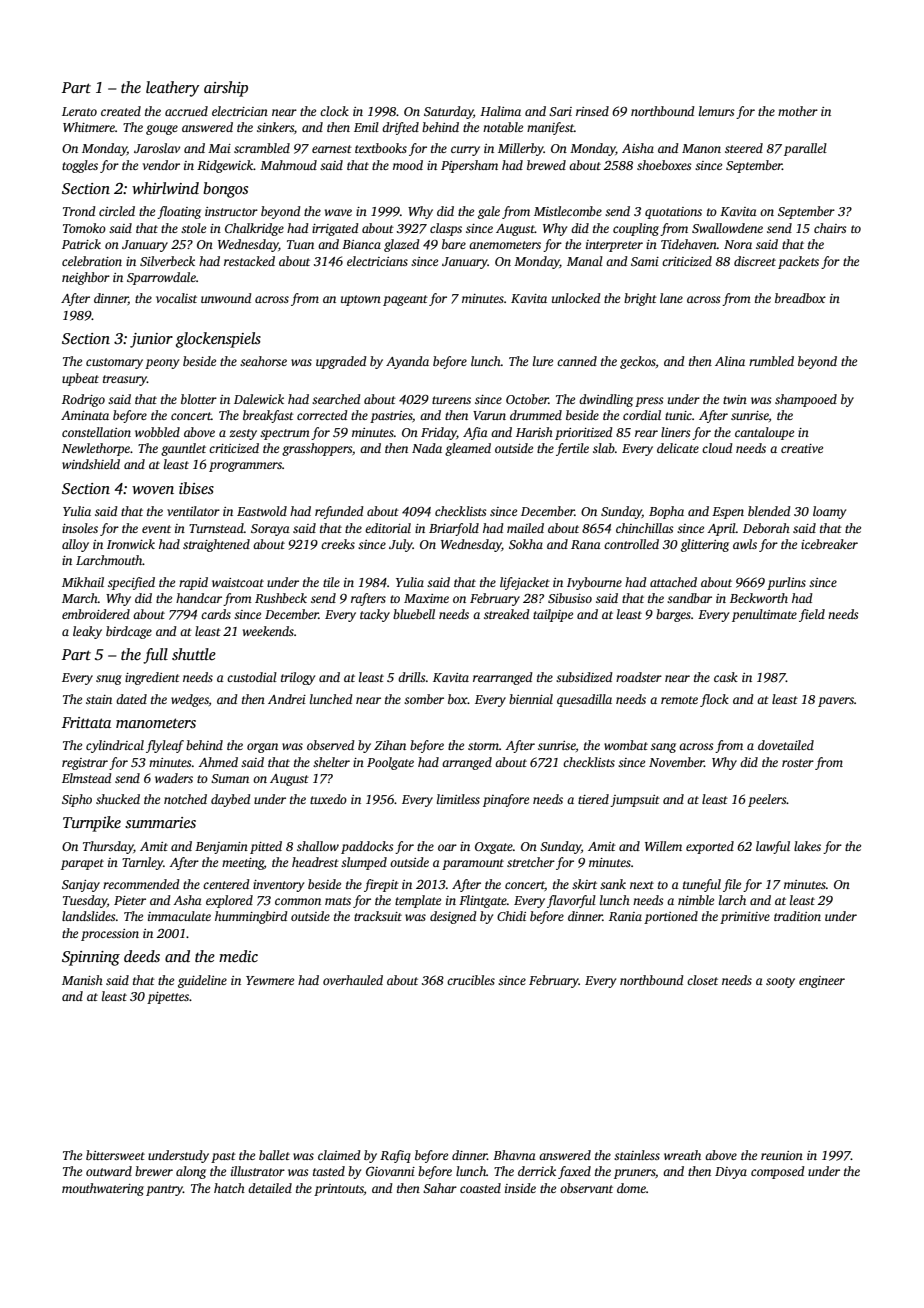  What do you see at coordinates (229, 1188) in the screenshot?
I see `hatch` at bounding box center [229, 1188].
